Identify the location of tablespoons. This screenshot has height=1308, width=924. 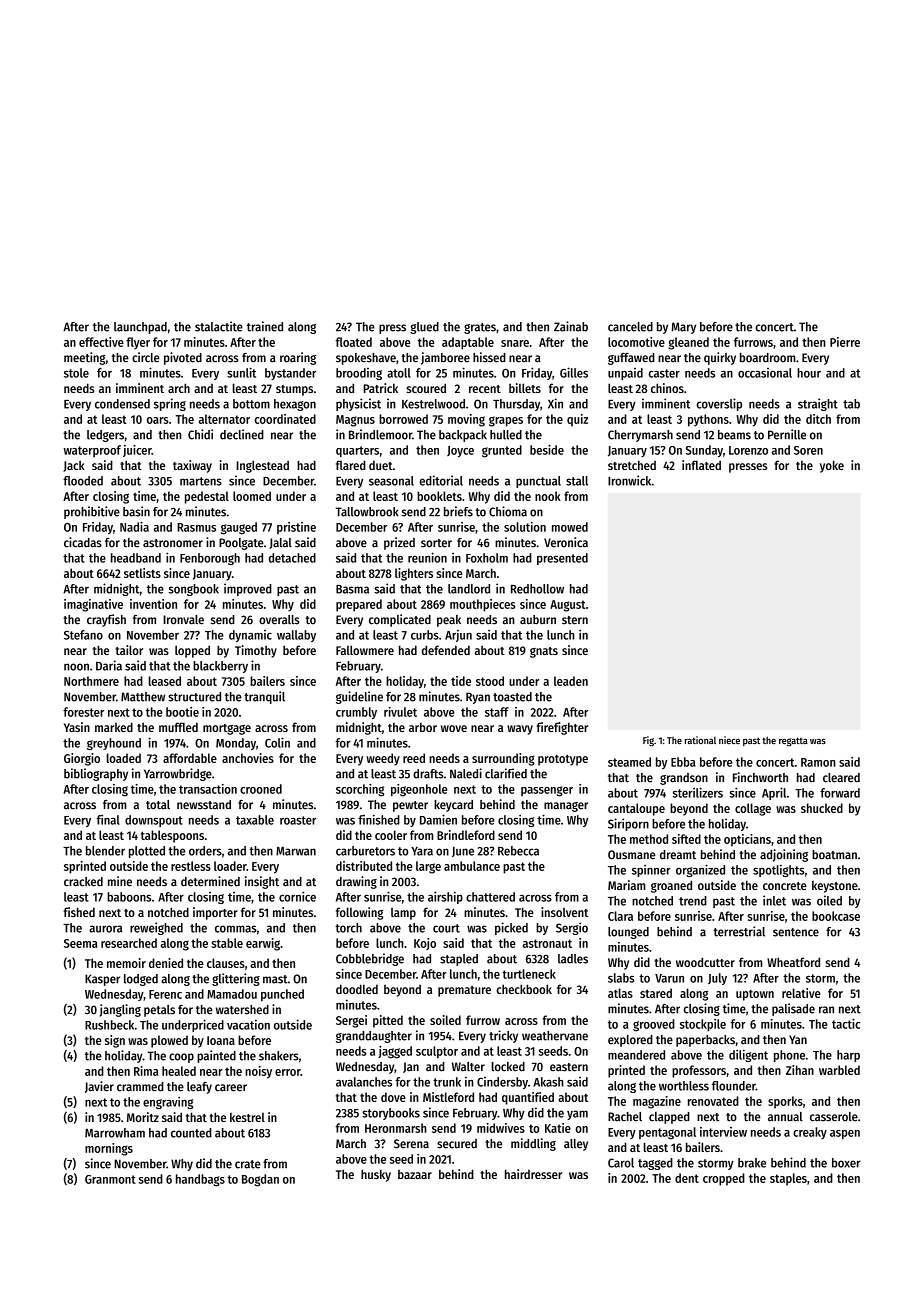
(172, 836).
